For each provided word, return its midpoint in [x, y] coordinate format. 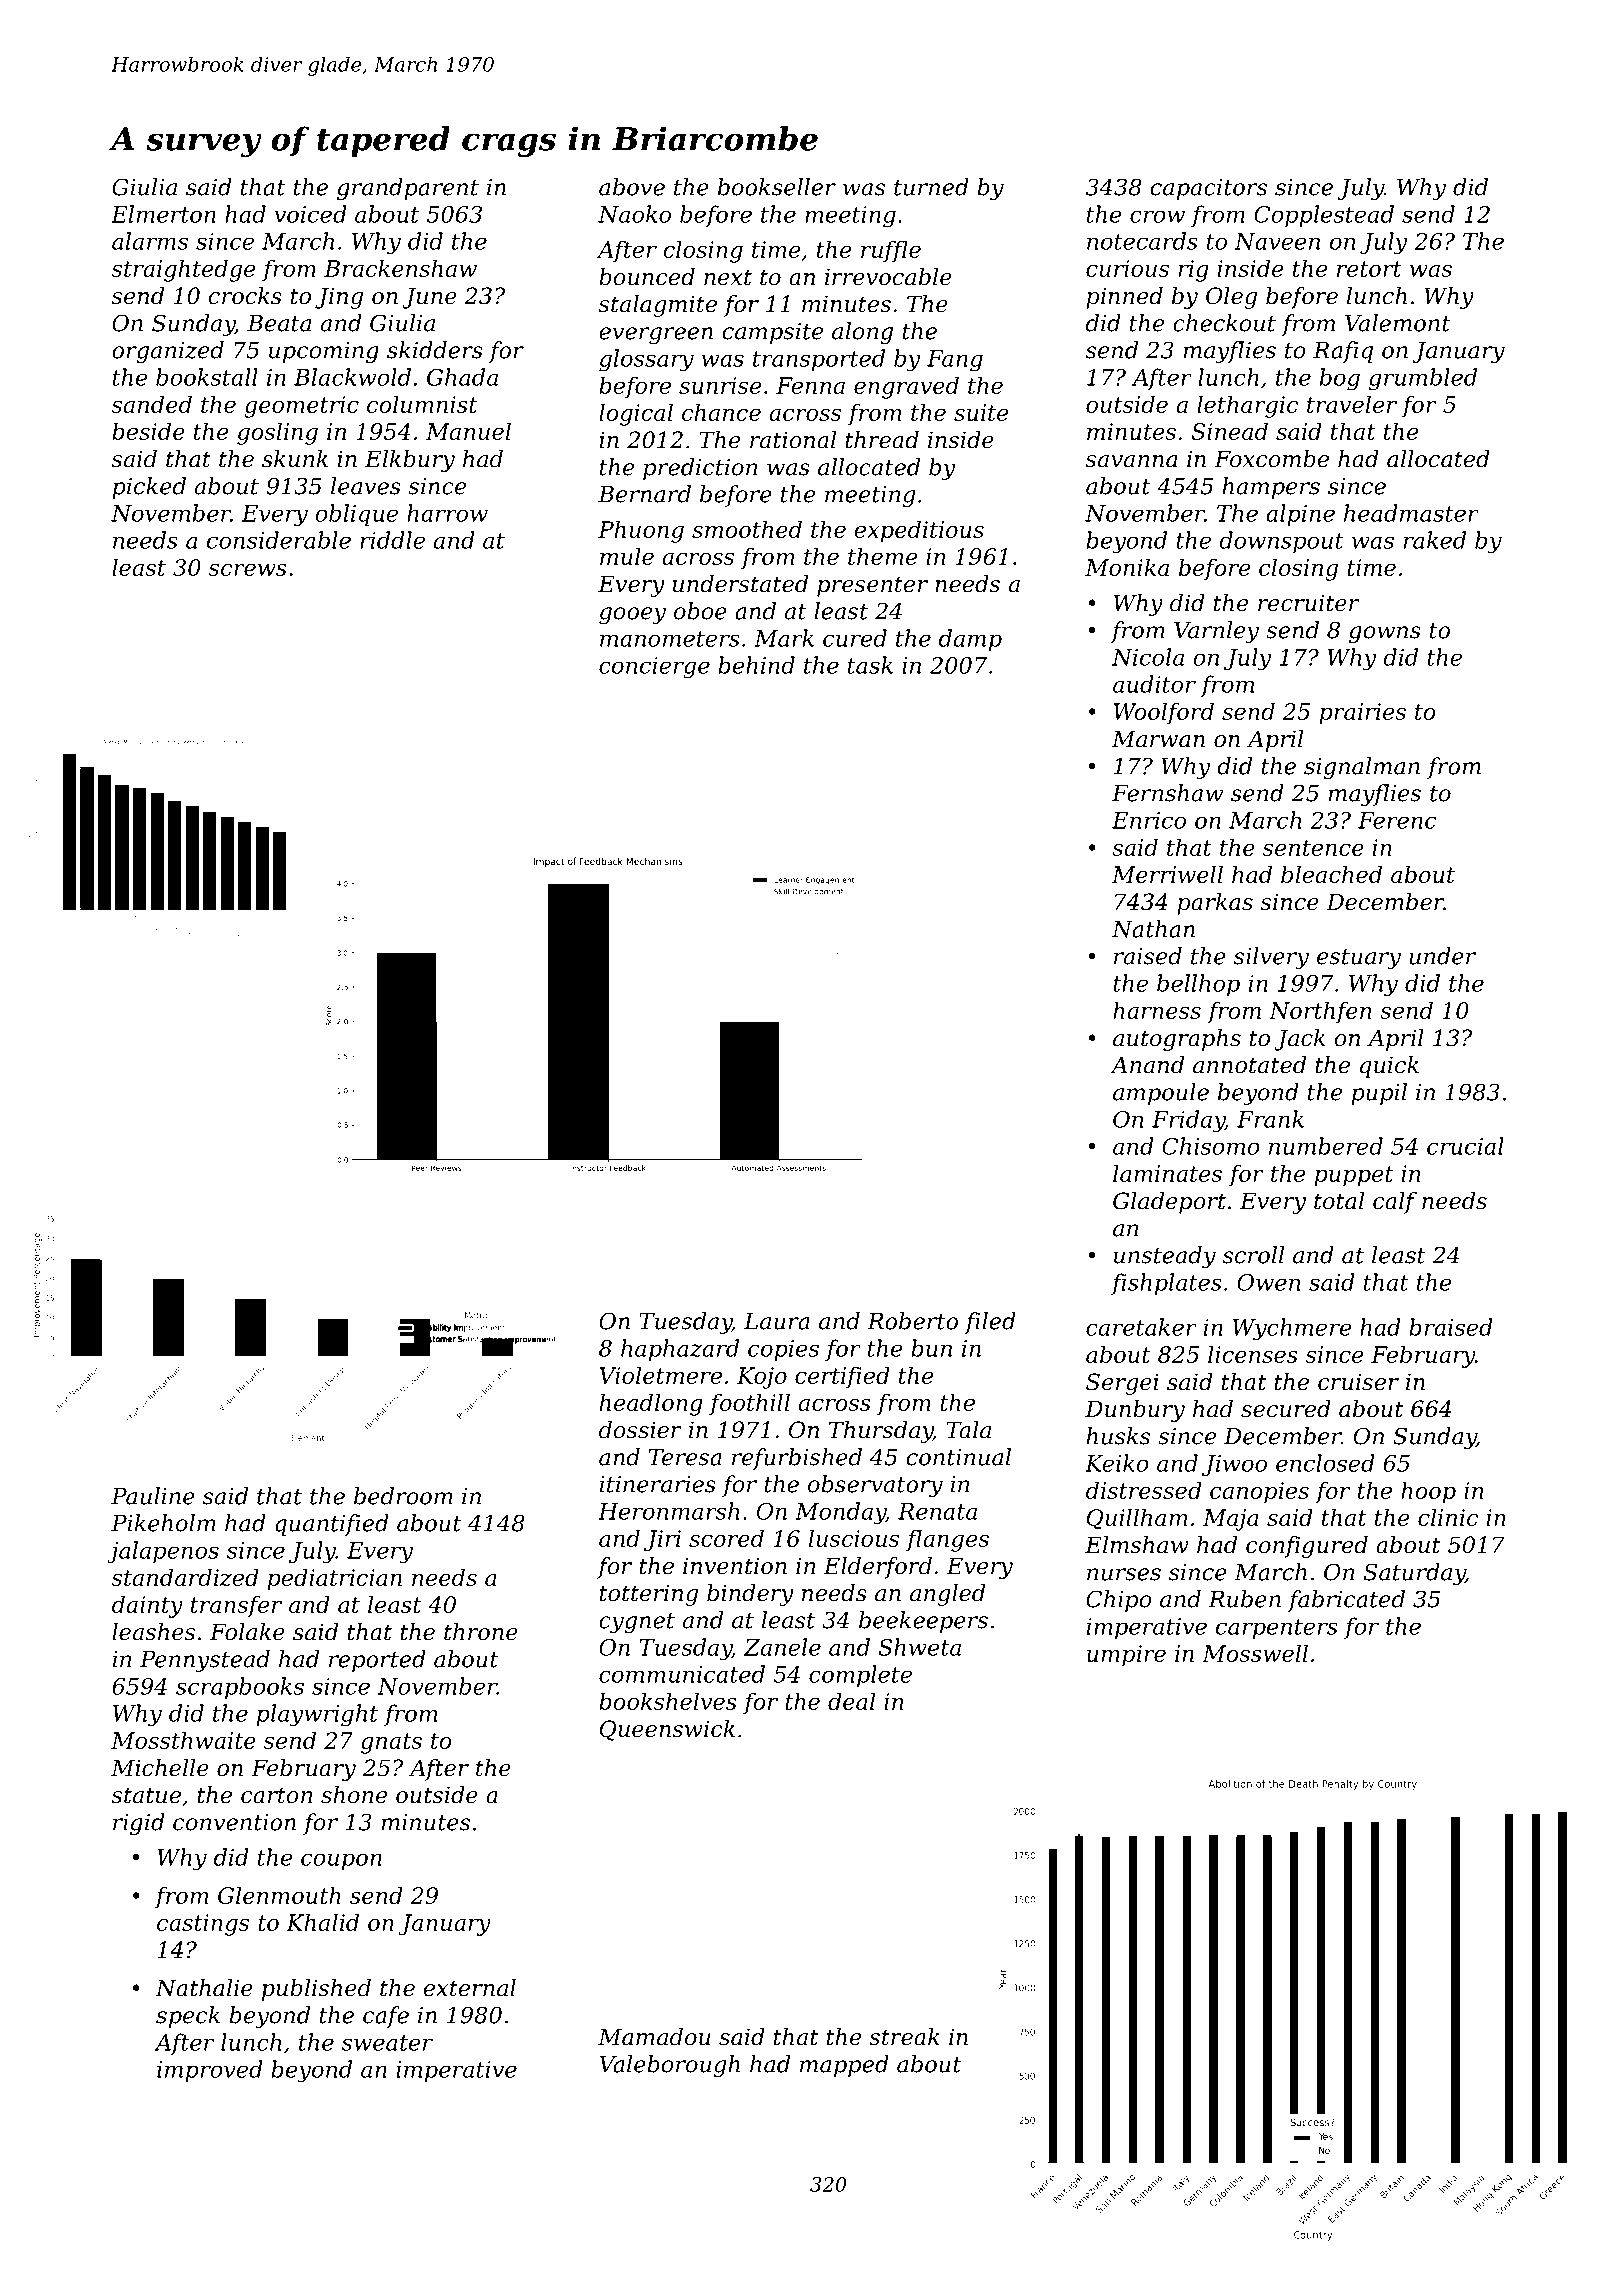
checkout [1224, 323]
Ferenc [1397, 820]
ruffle [891, 251]
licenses [1253, 1354]
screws [248, 570]
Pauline [153, 1496]
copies [783, 1350]
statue [146, 1795]
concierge [654, 668]
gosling [277, 433]
